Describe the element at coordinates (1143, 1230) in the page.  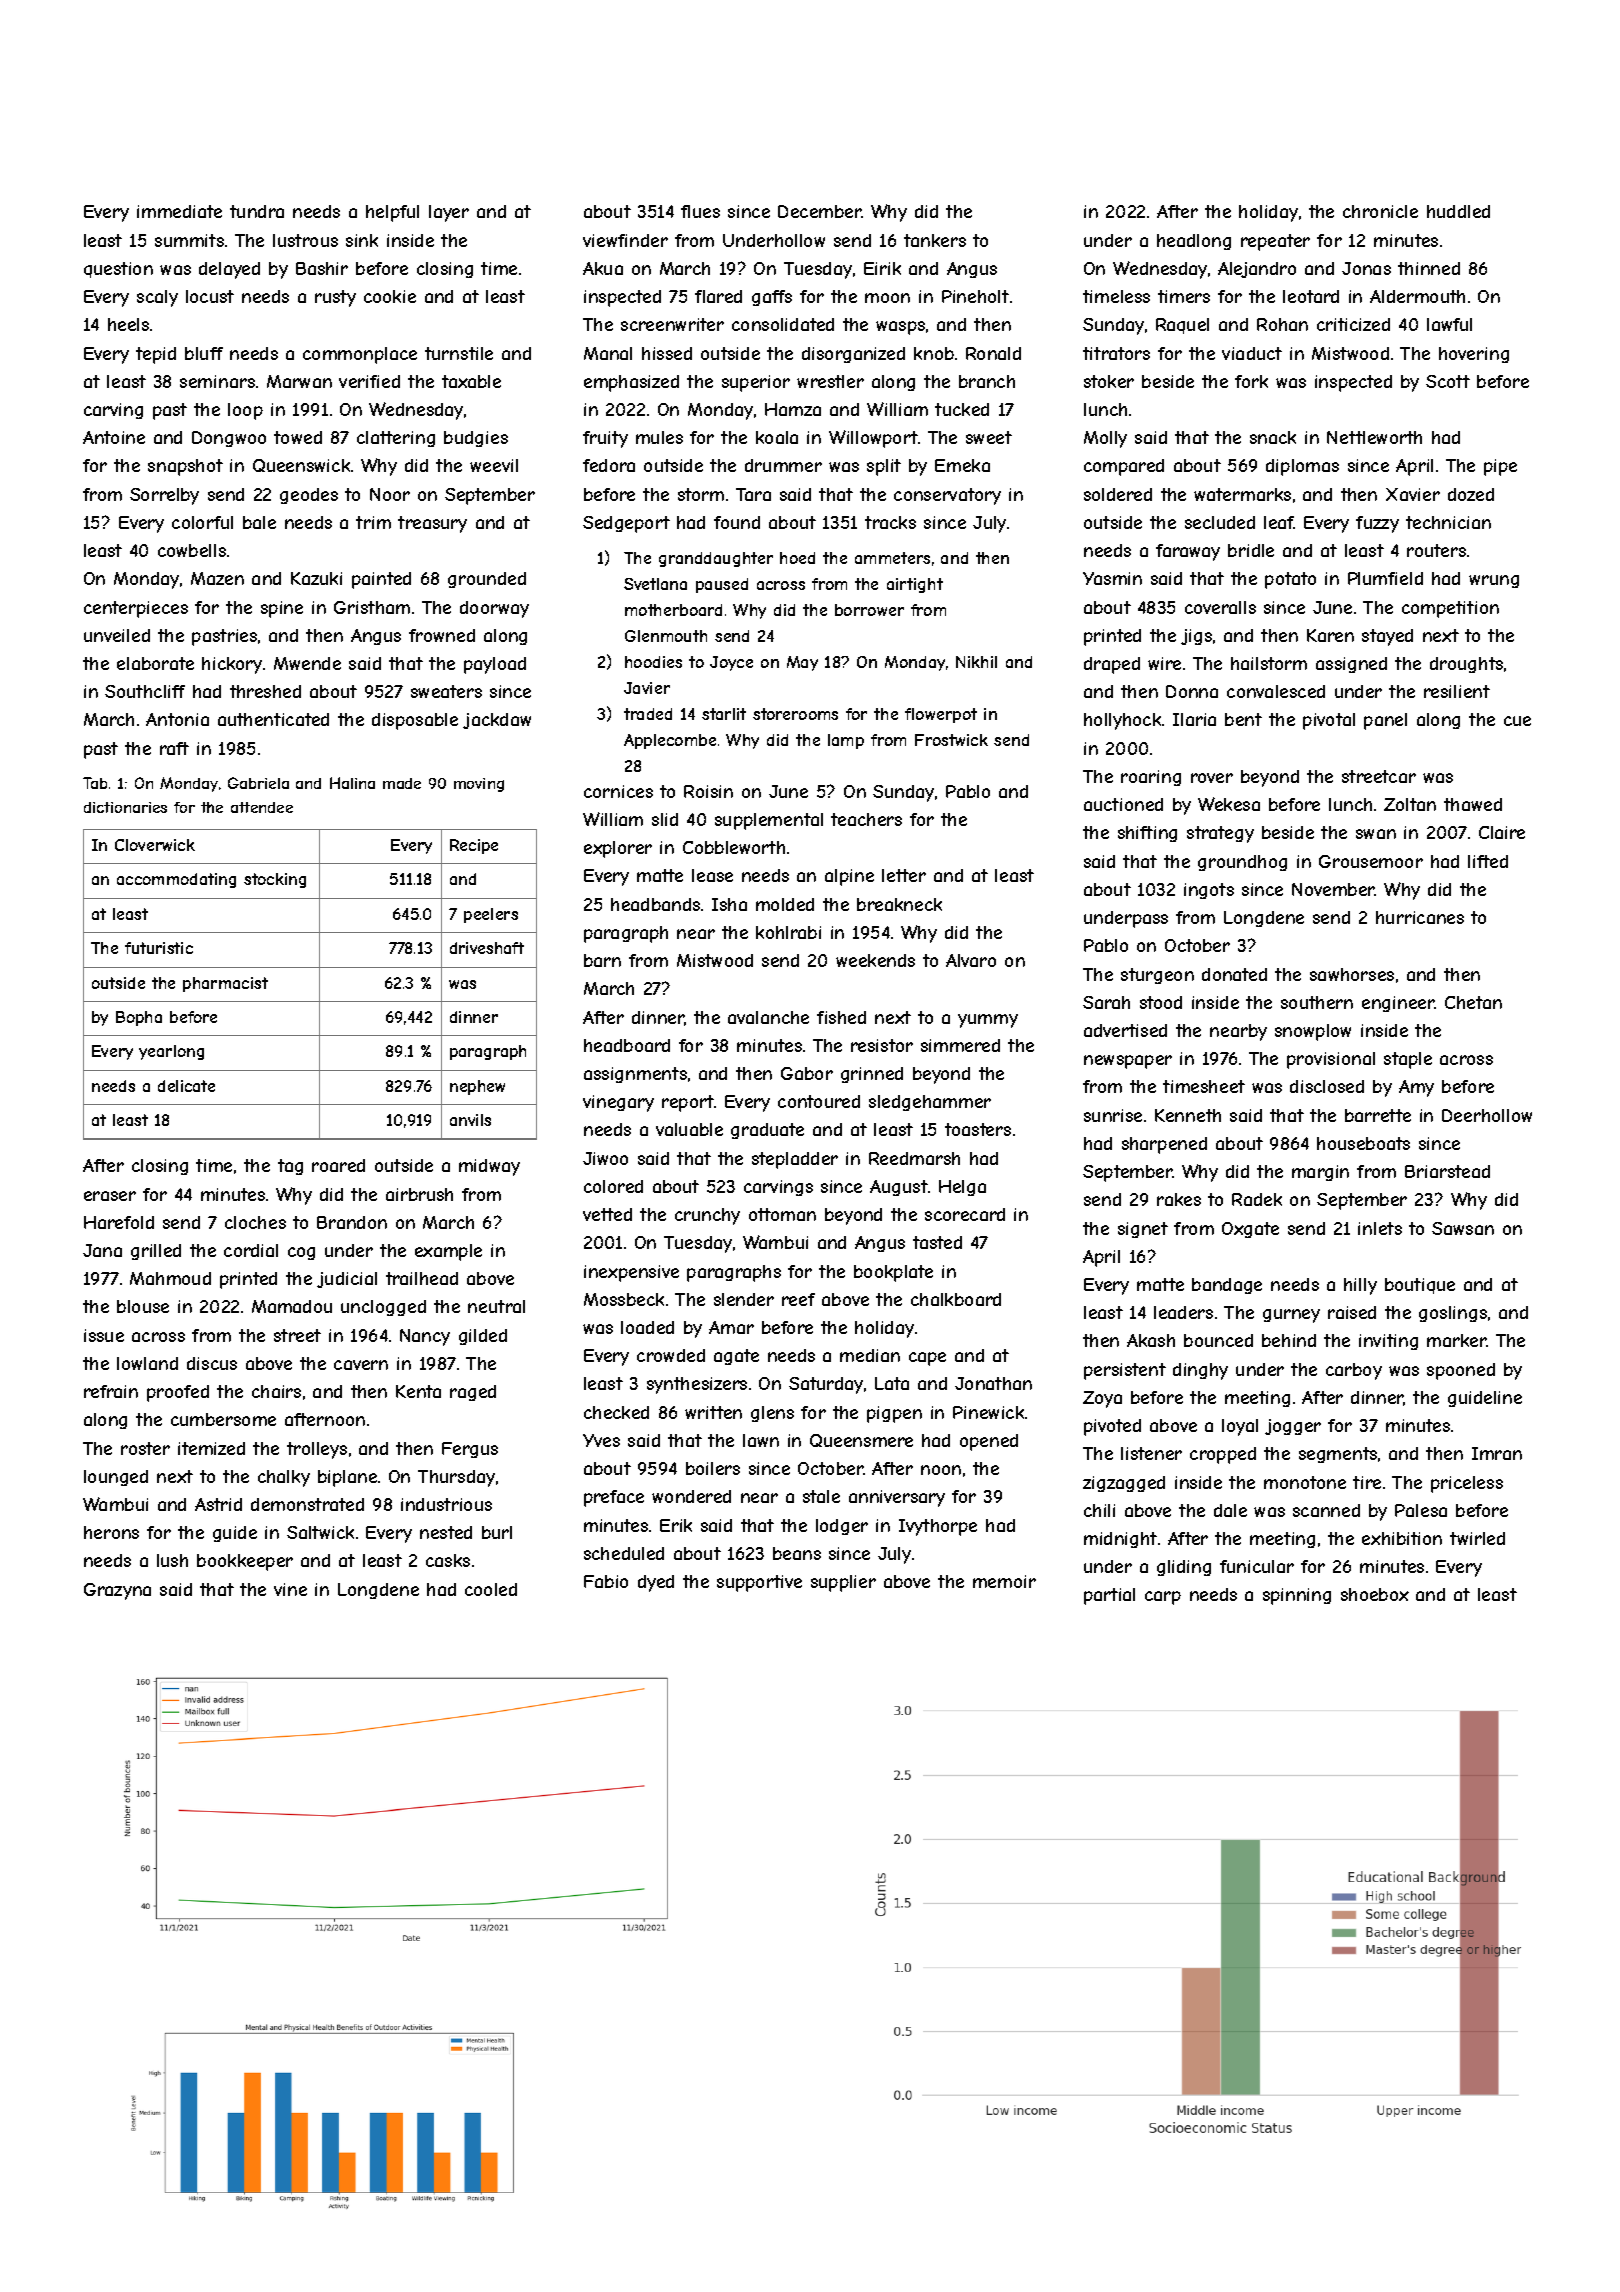
I see `signet` at that location.
